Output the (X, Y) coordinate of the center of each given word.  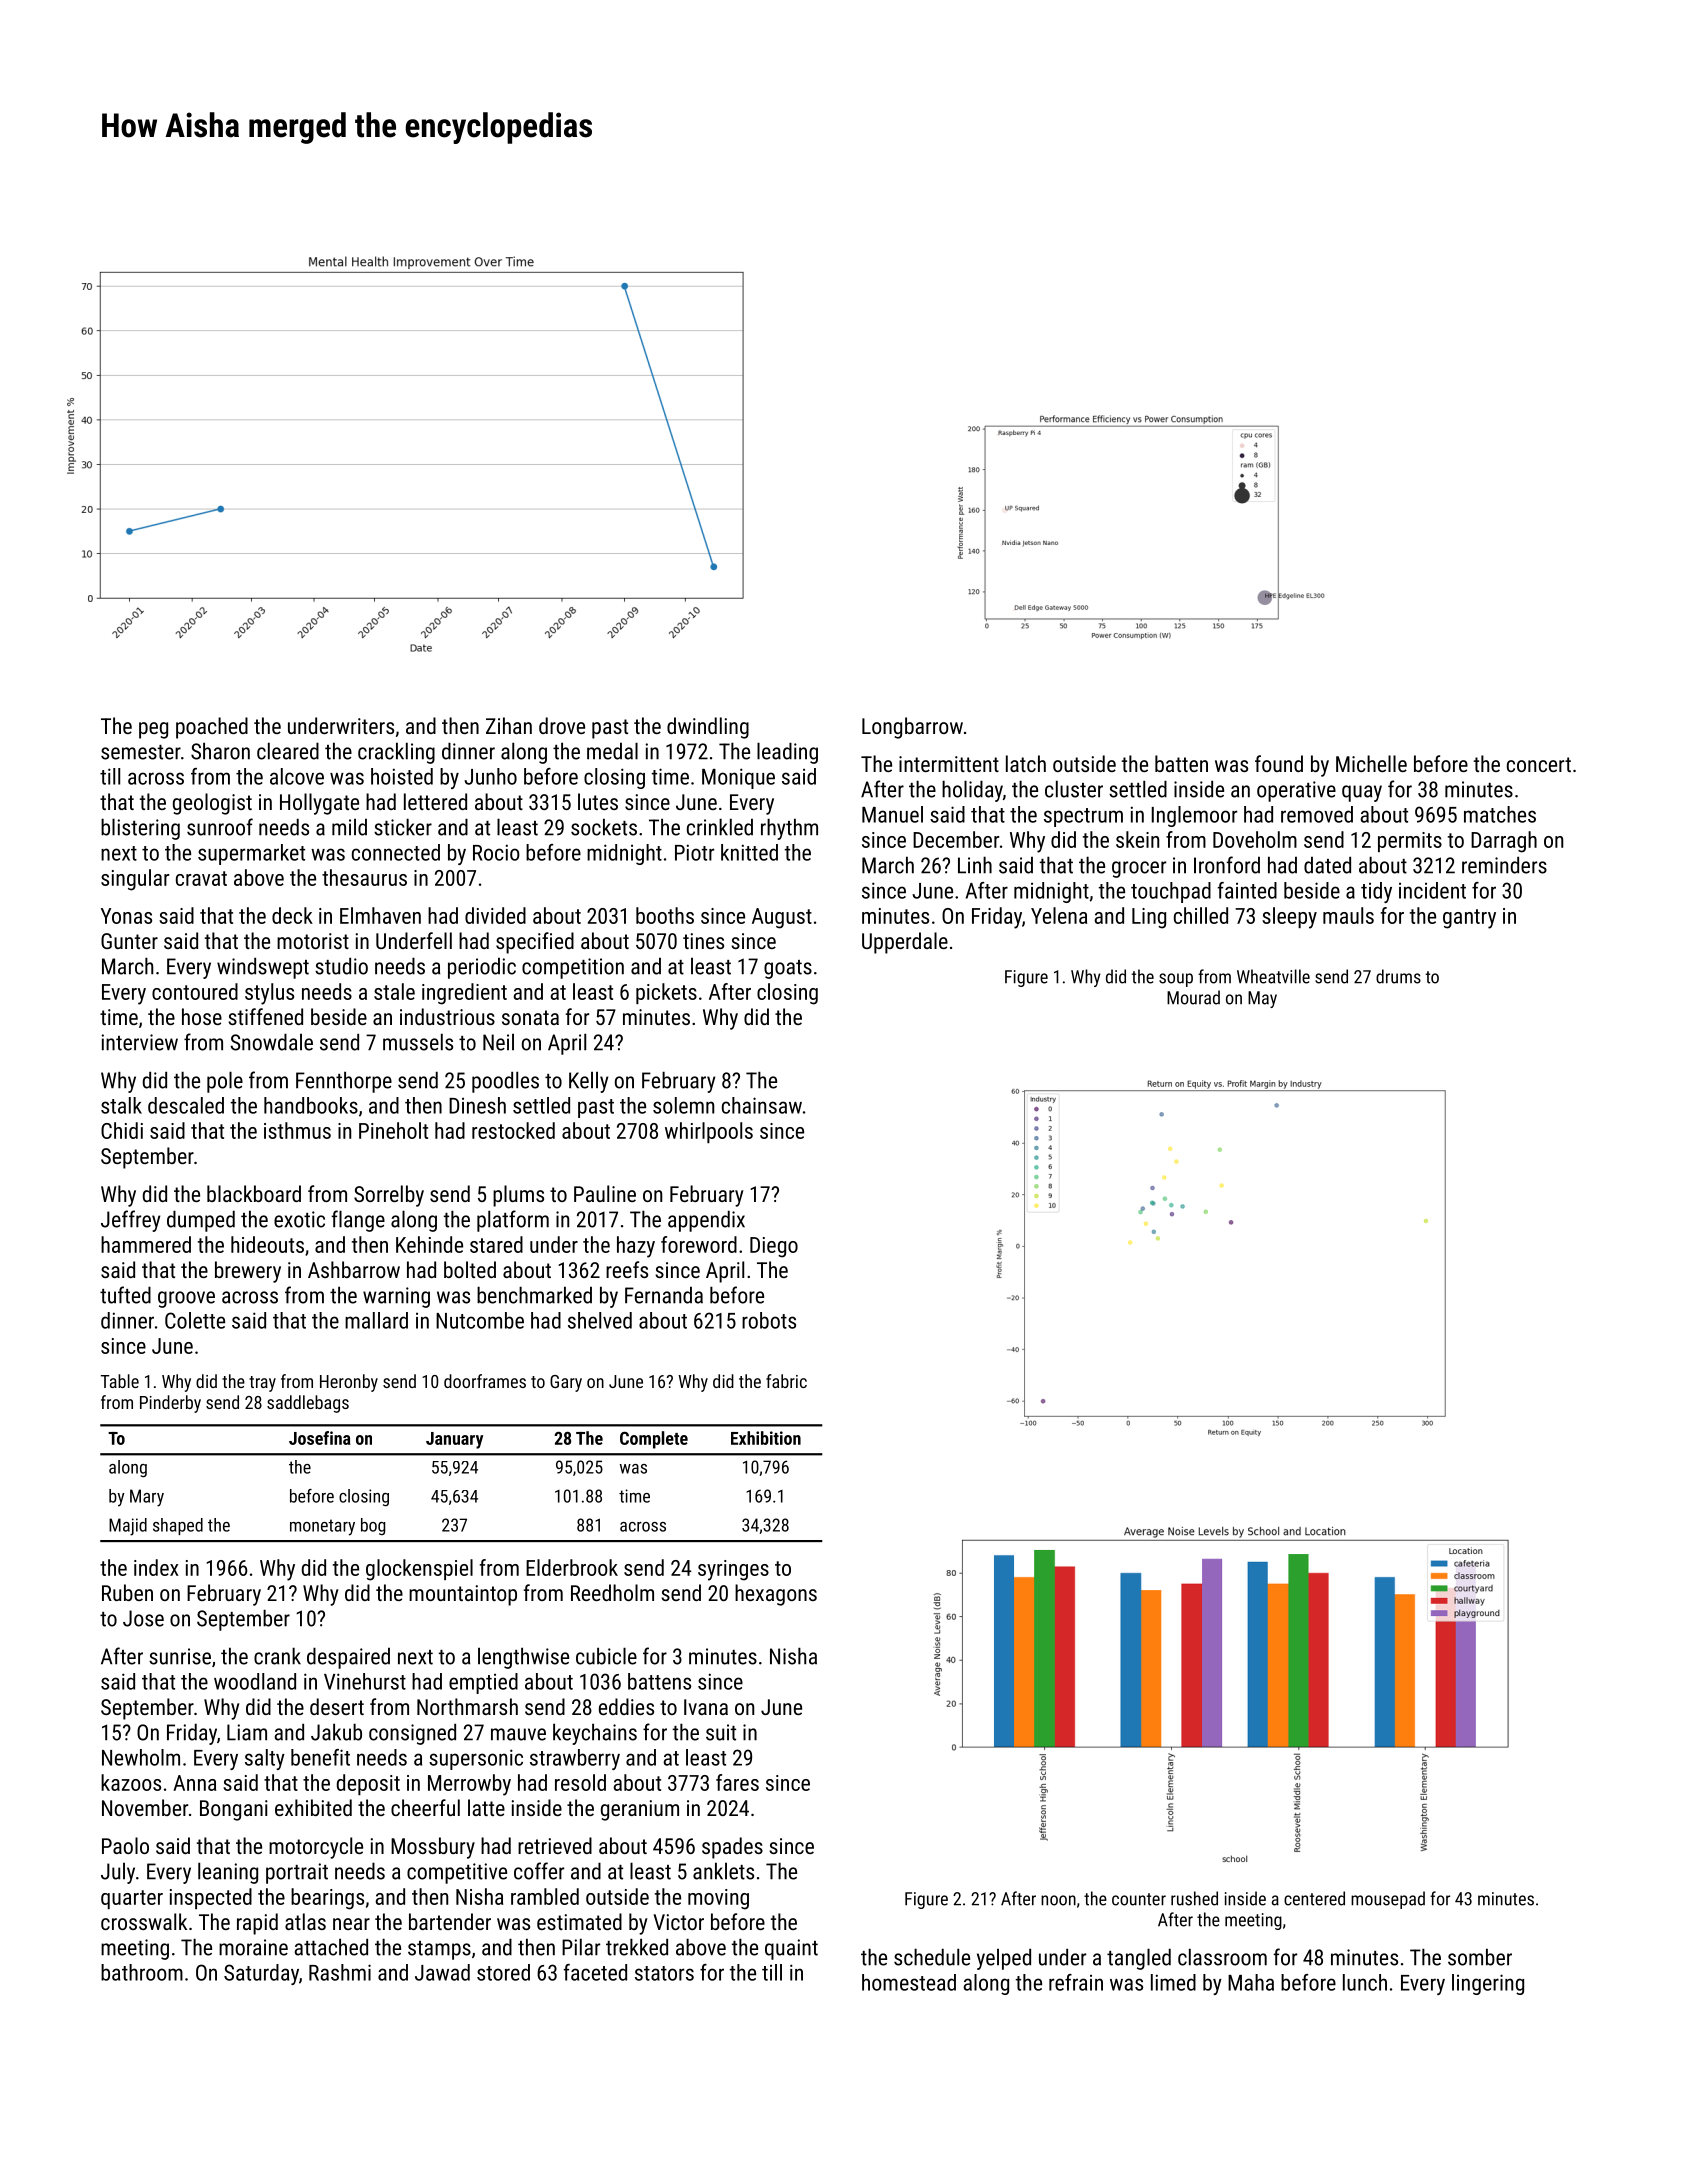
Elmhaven (380, 915)
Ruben (127, 1592)
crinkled (720, 827)
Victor (678, 1922)
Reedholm (612, 1592)
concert (1539, 764)
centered (1314, 1898)
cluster (1074, 789)
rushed (1194, 1898)
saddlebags (308, 1404)
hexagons (776, 1595)
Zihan (509, 725)
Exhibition (766, 1438)
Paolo (125, 1845)
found (1279, 763)
